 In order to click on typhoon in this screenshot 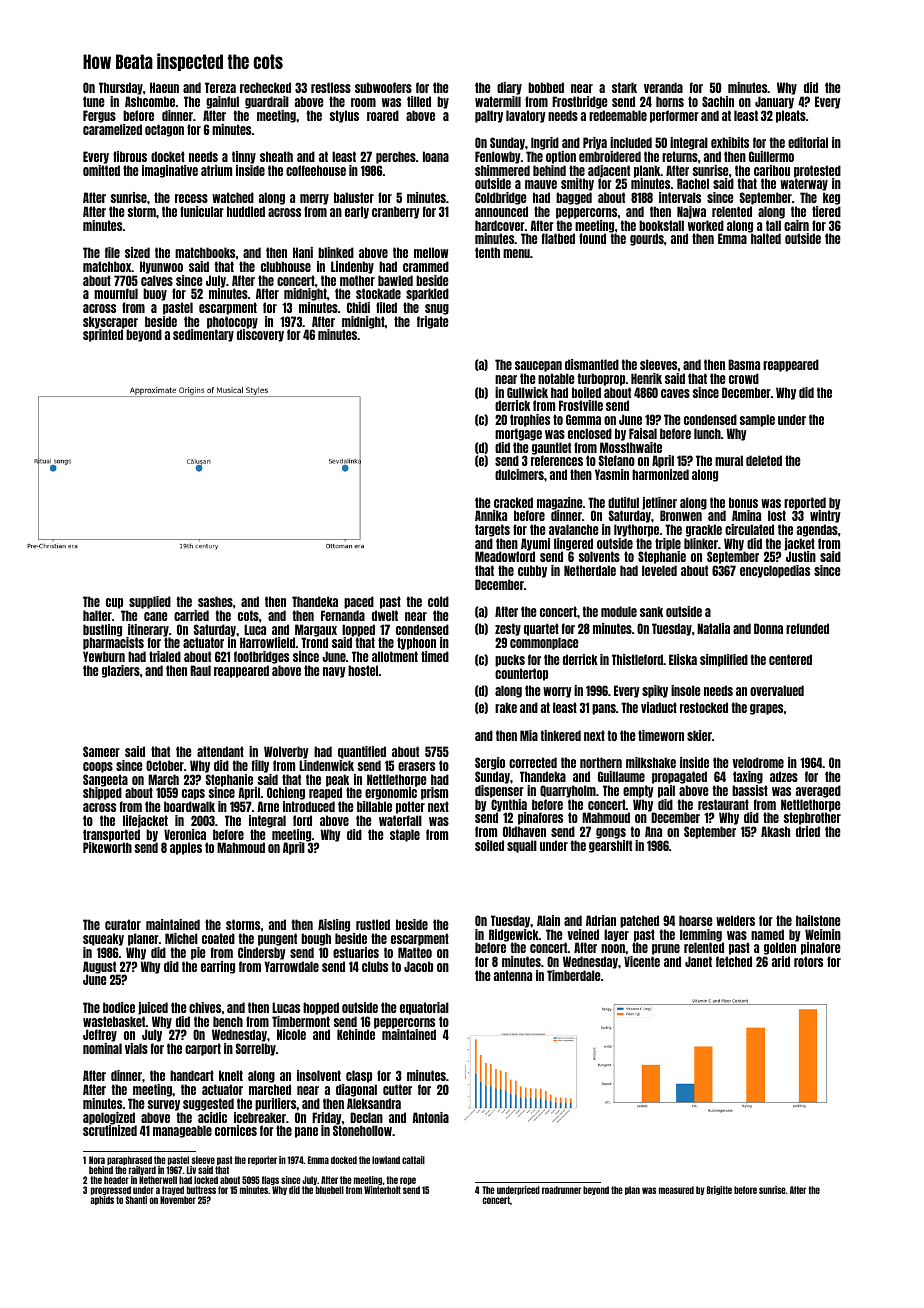, I will do `click(416, 643)`.
